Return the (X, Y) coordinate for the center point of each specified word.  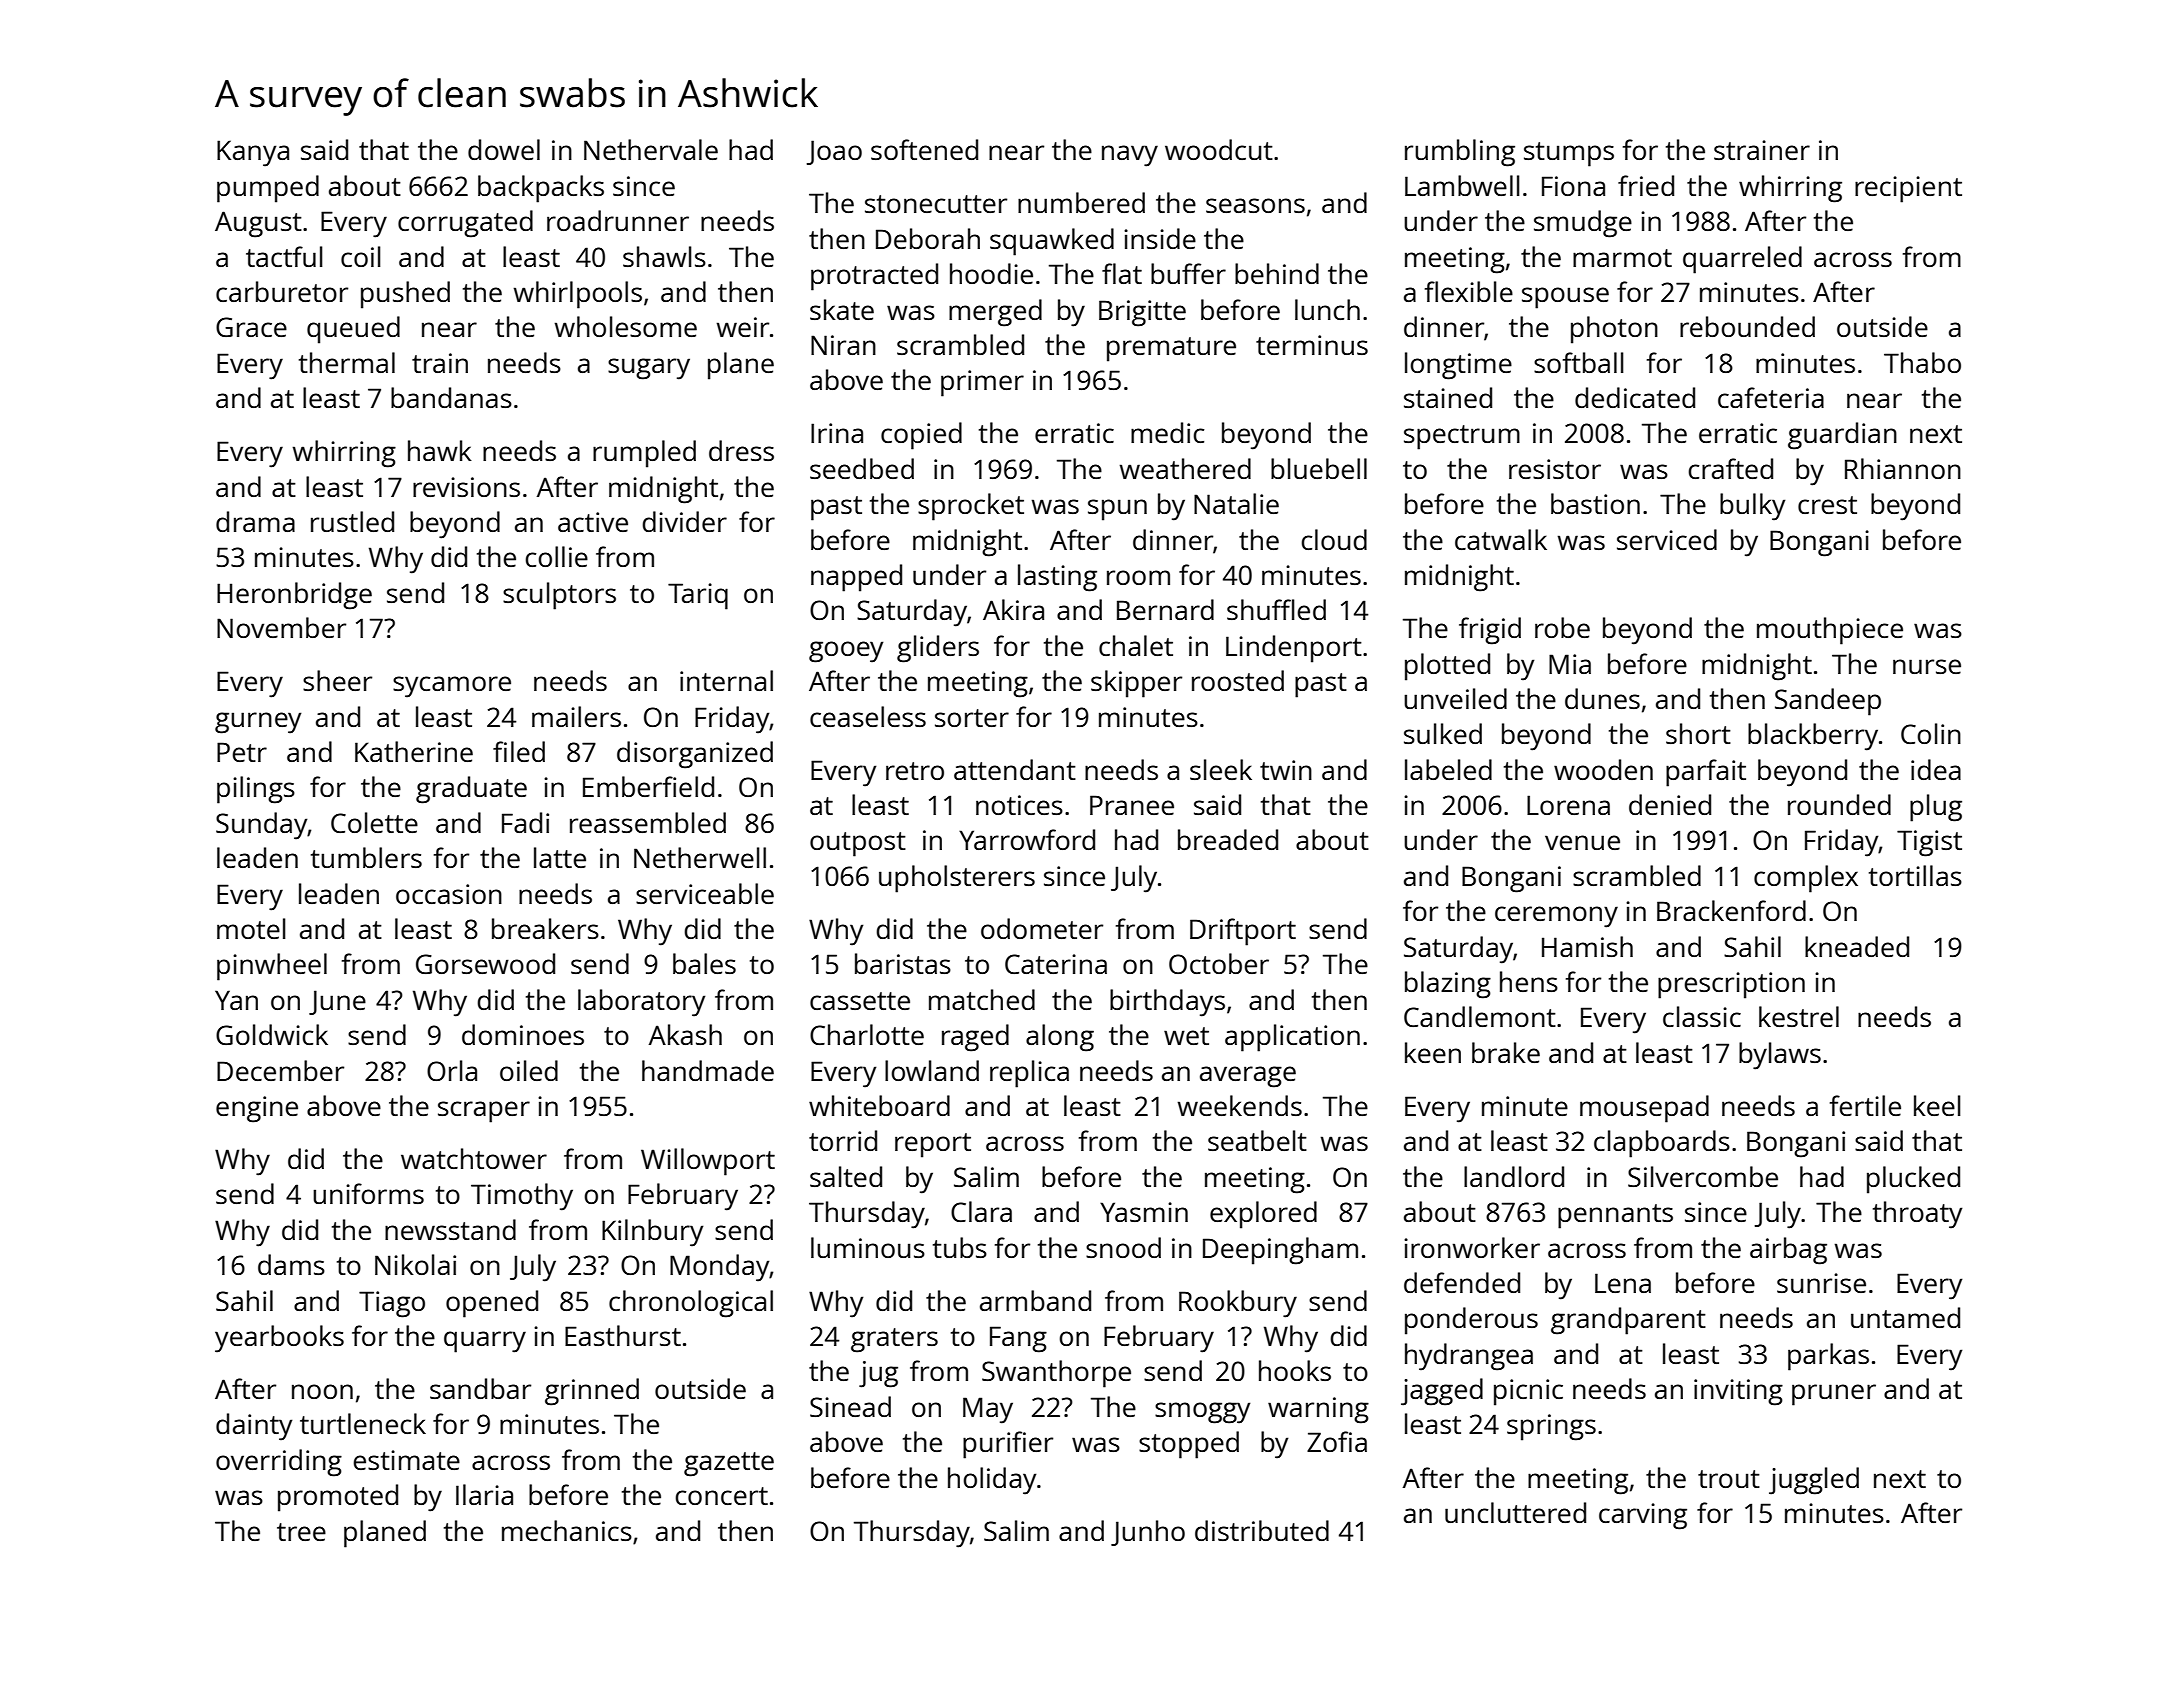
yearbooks (279, 1339)
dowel (504, 149)
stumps (1569, 154)
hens (1529, 981)
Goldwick (272, 1034)
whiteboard (879, 1105)
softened (924, 149)
